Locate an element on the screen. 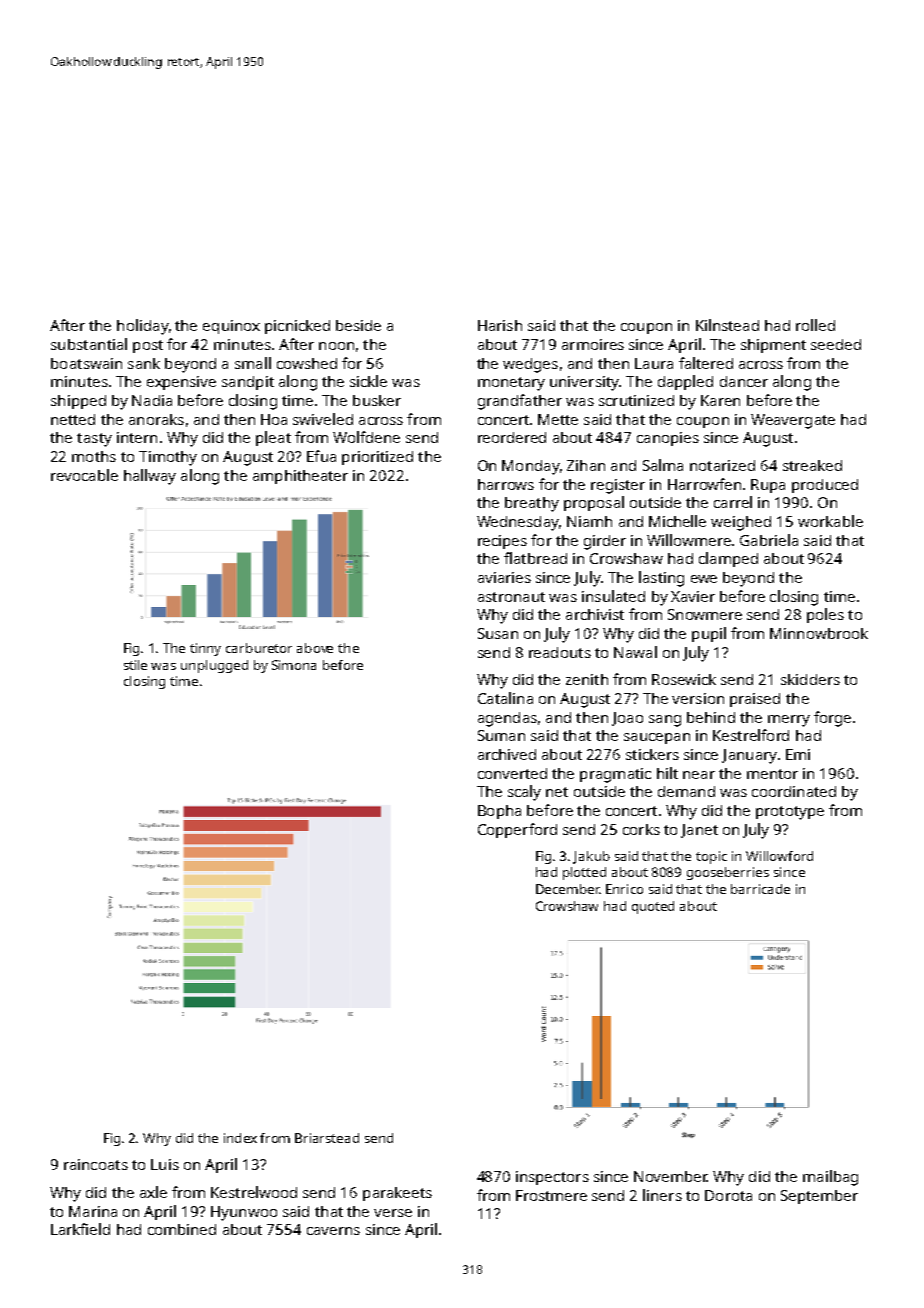 Image resolution: width=924 pixels, height=1308 pixels. stile is located at coordinates (135, 665).
